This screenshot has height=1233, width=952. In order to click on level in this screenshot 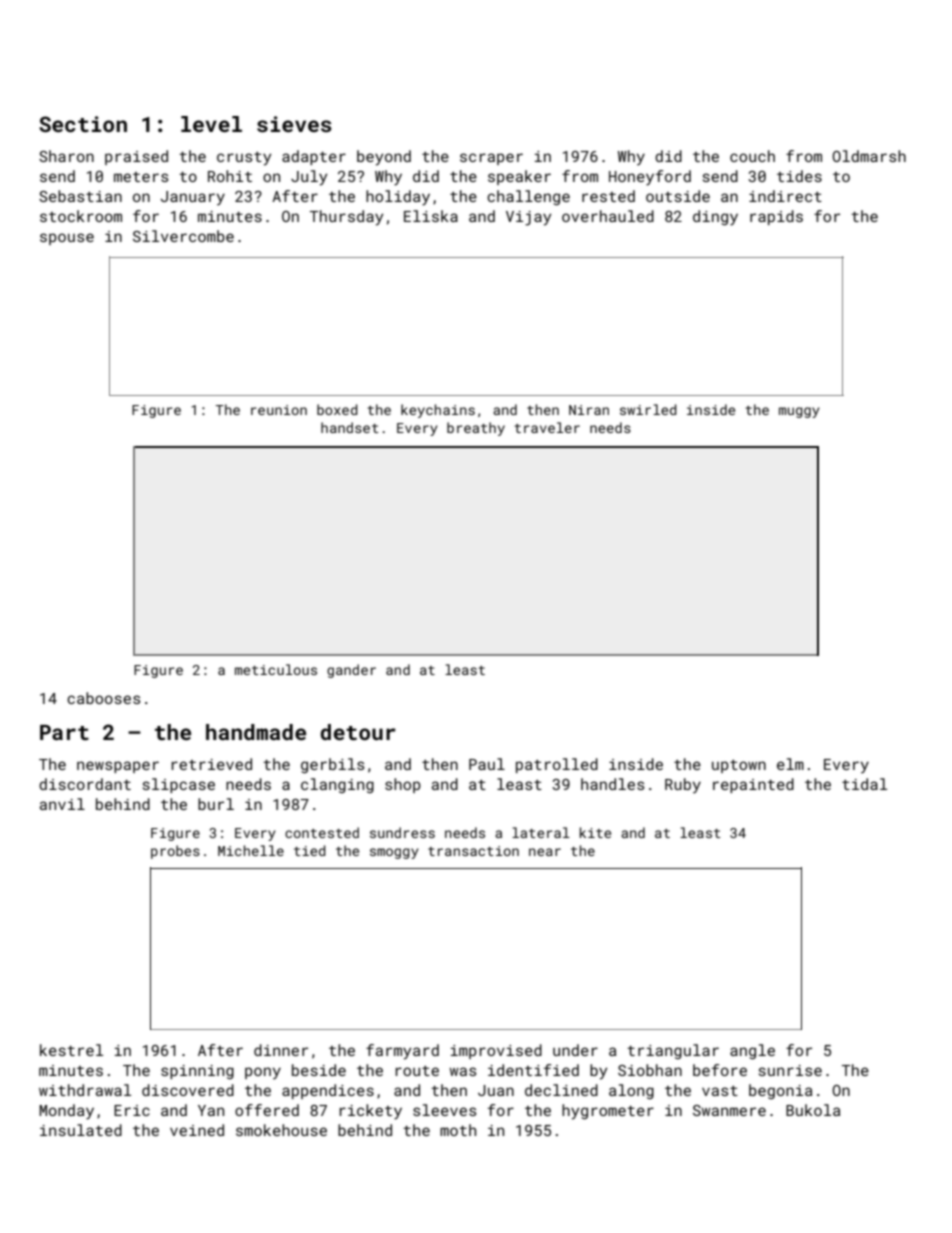, I will do `click(211, 124)`.
